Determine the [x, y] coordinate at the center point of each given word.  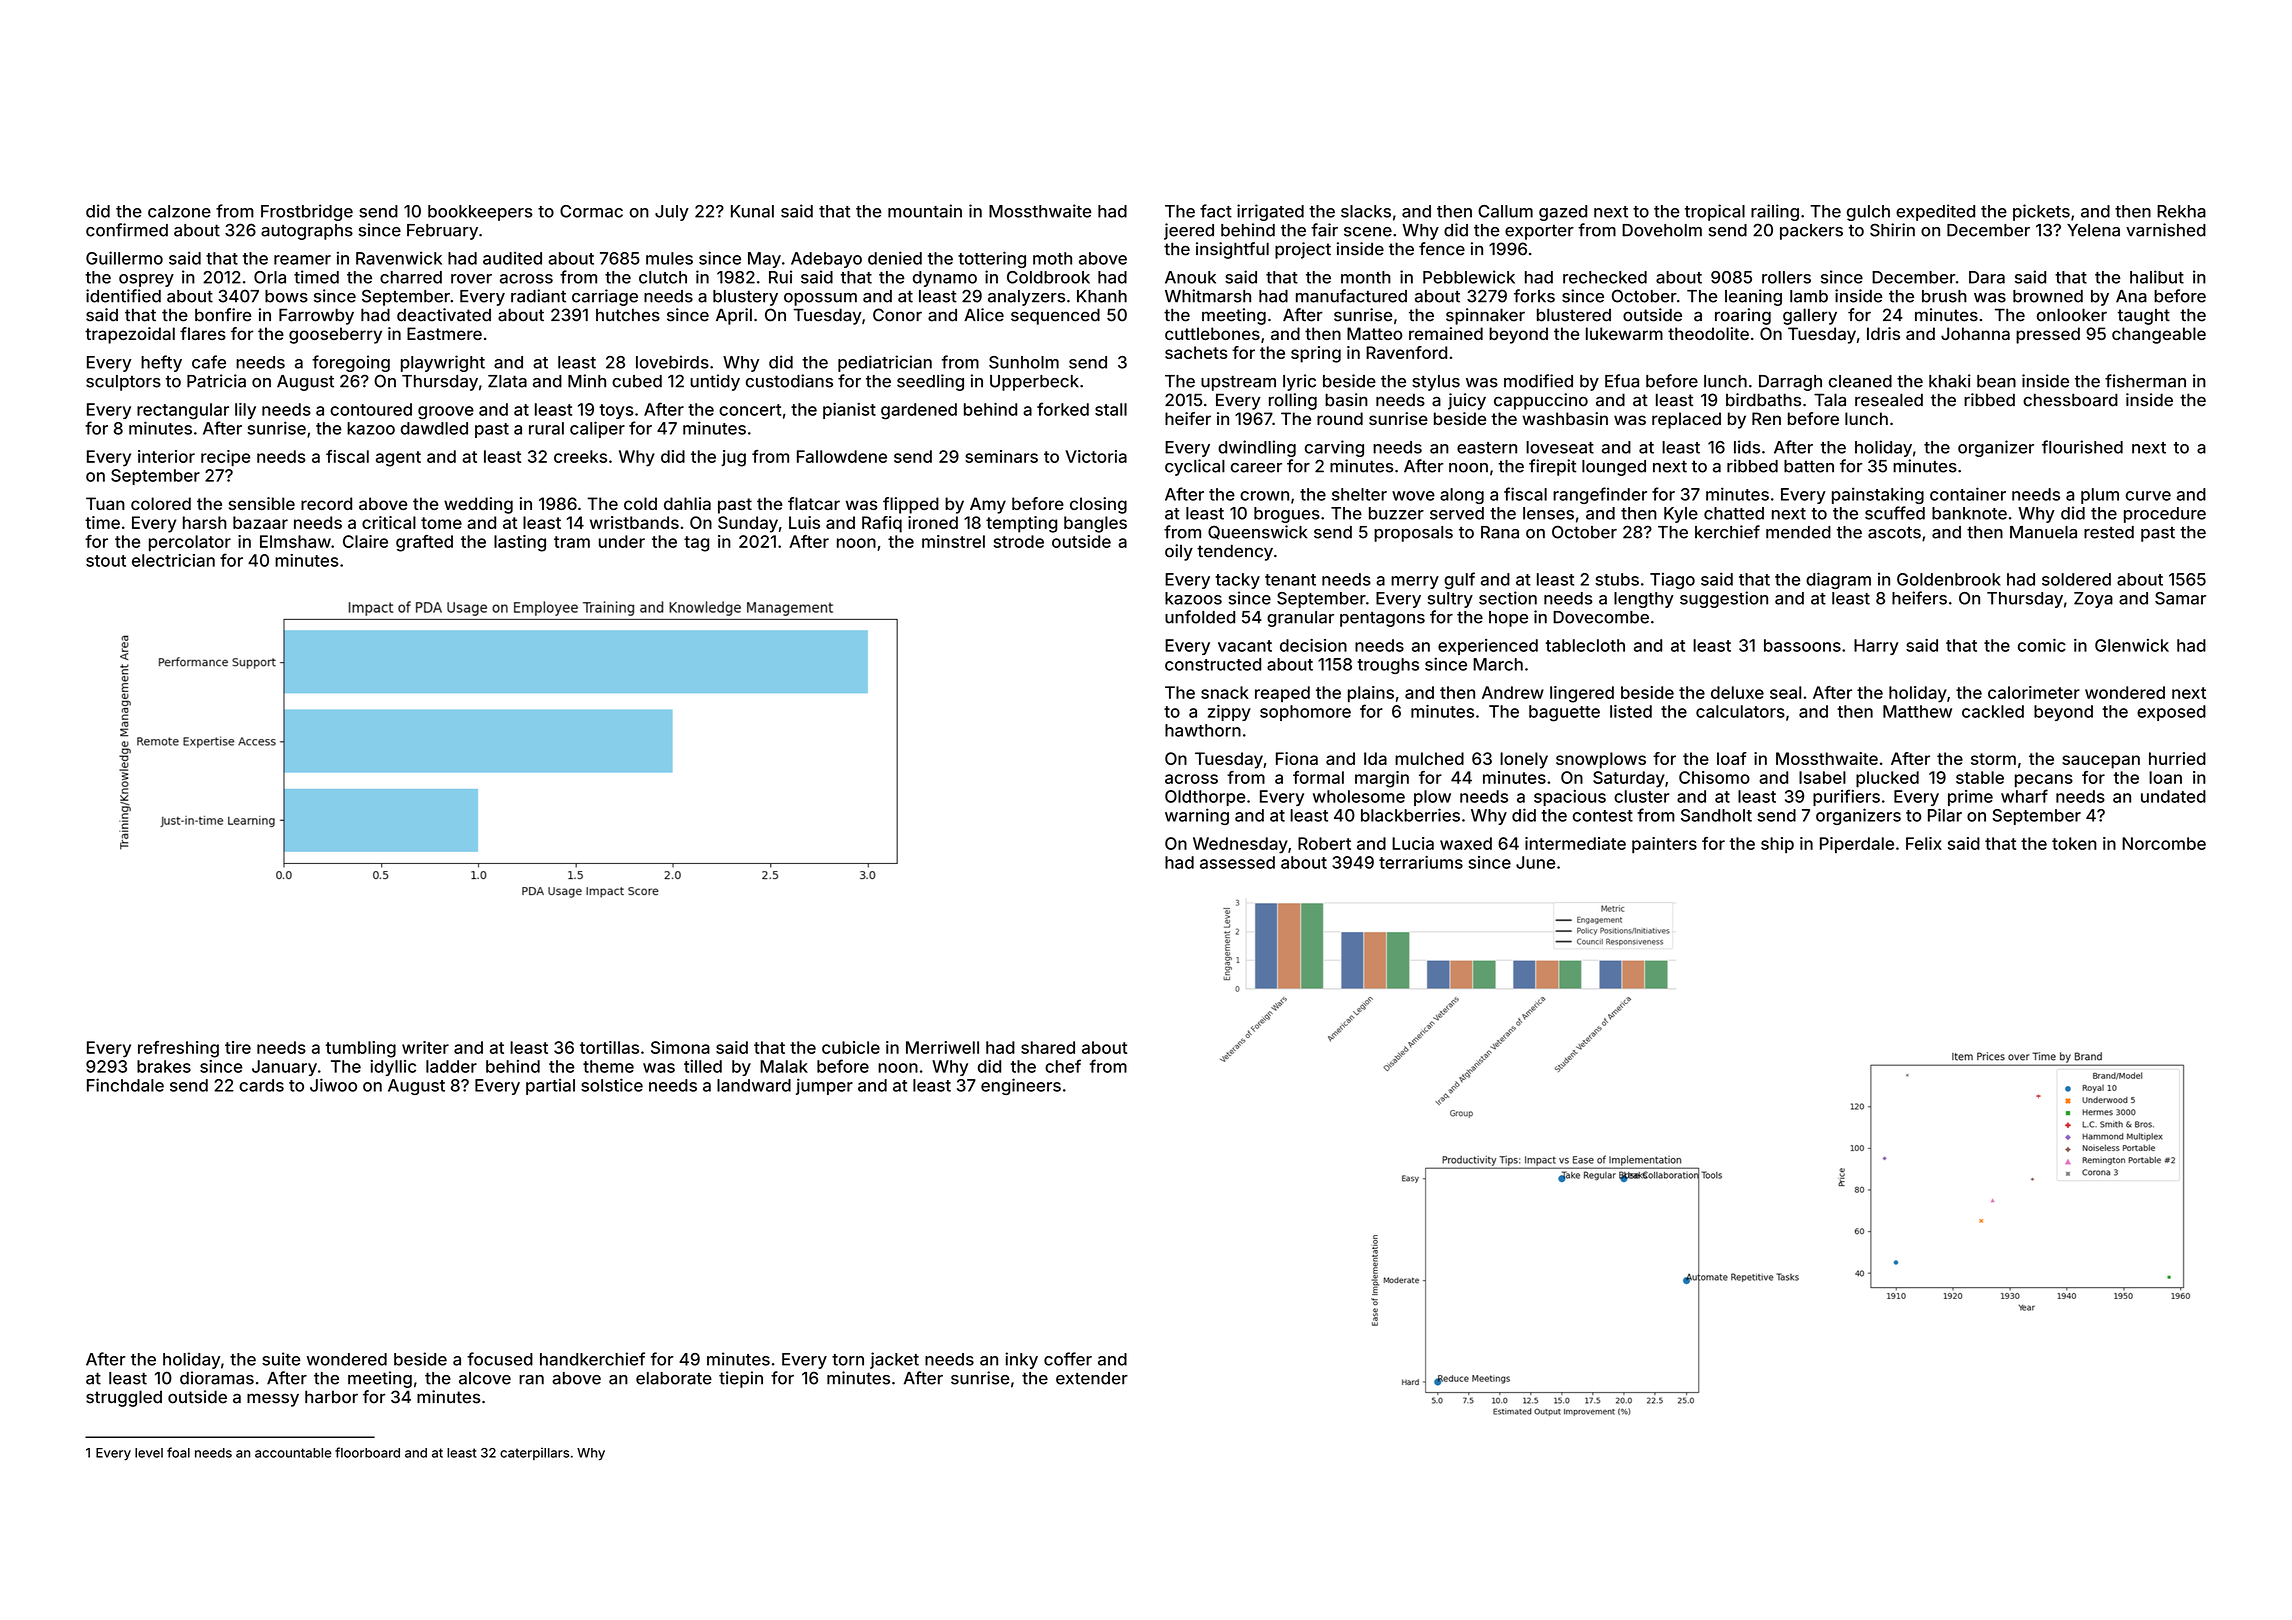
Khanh [1102, 296]
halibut [2157, 277]
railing [1775, 212]
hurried [2177, 758]
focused [500, 1359]
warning [1197, 816]
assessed [1237, 862]
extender [1092, 1378]
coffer [1068, 1359]
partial [550, 1086]
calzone [179, 211]
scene [1368, 232]
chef [1063, 1066]
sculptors [123, 383]
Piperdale [1857, 845]
